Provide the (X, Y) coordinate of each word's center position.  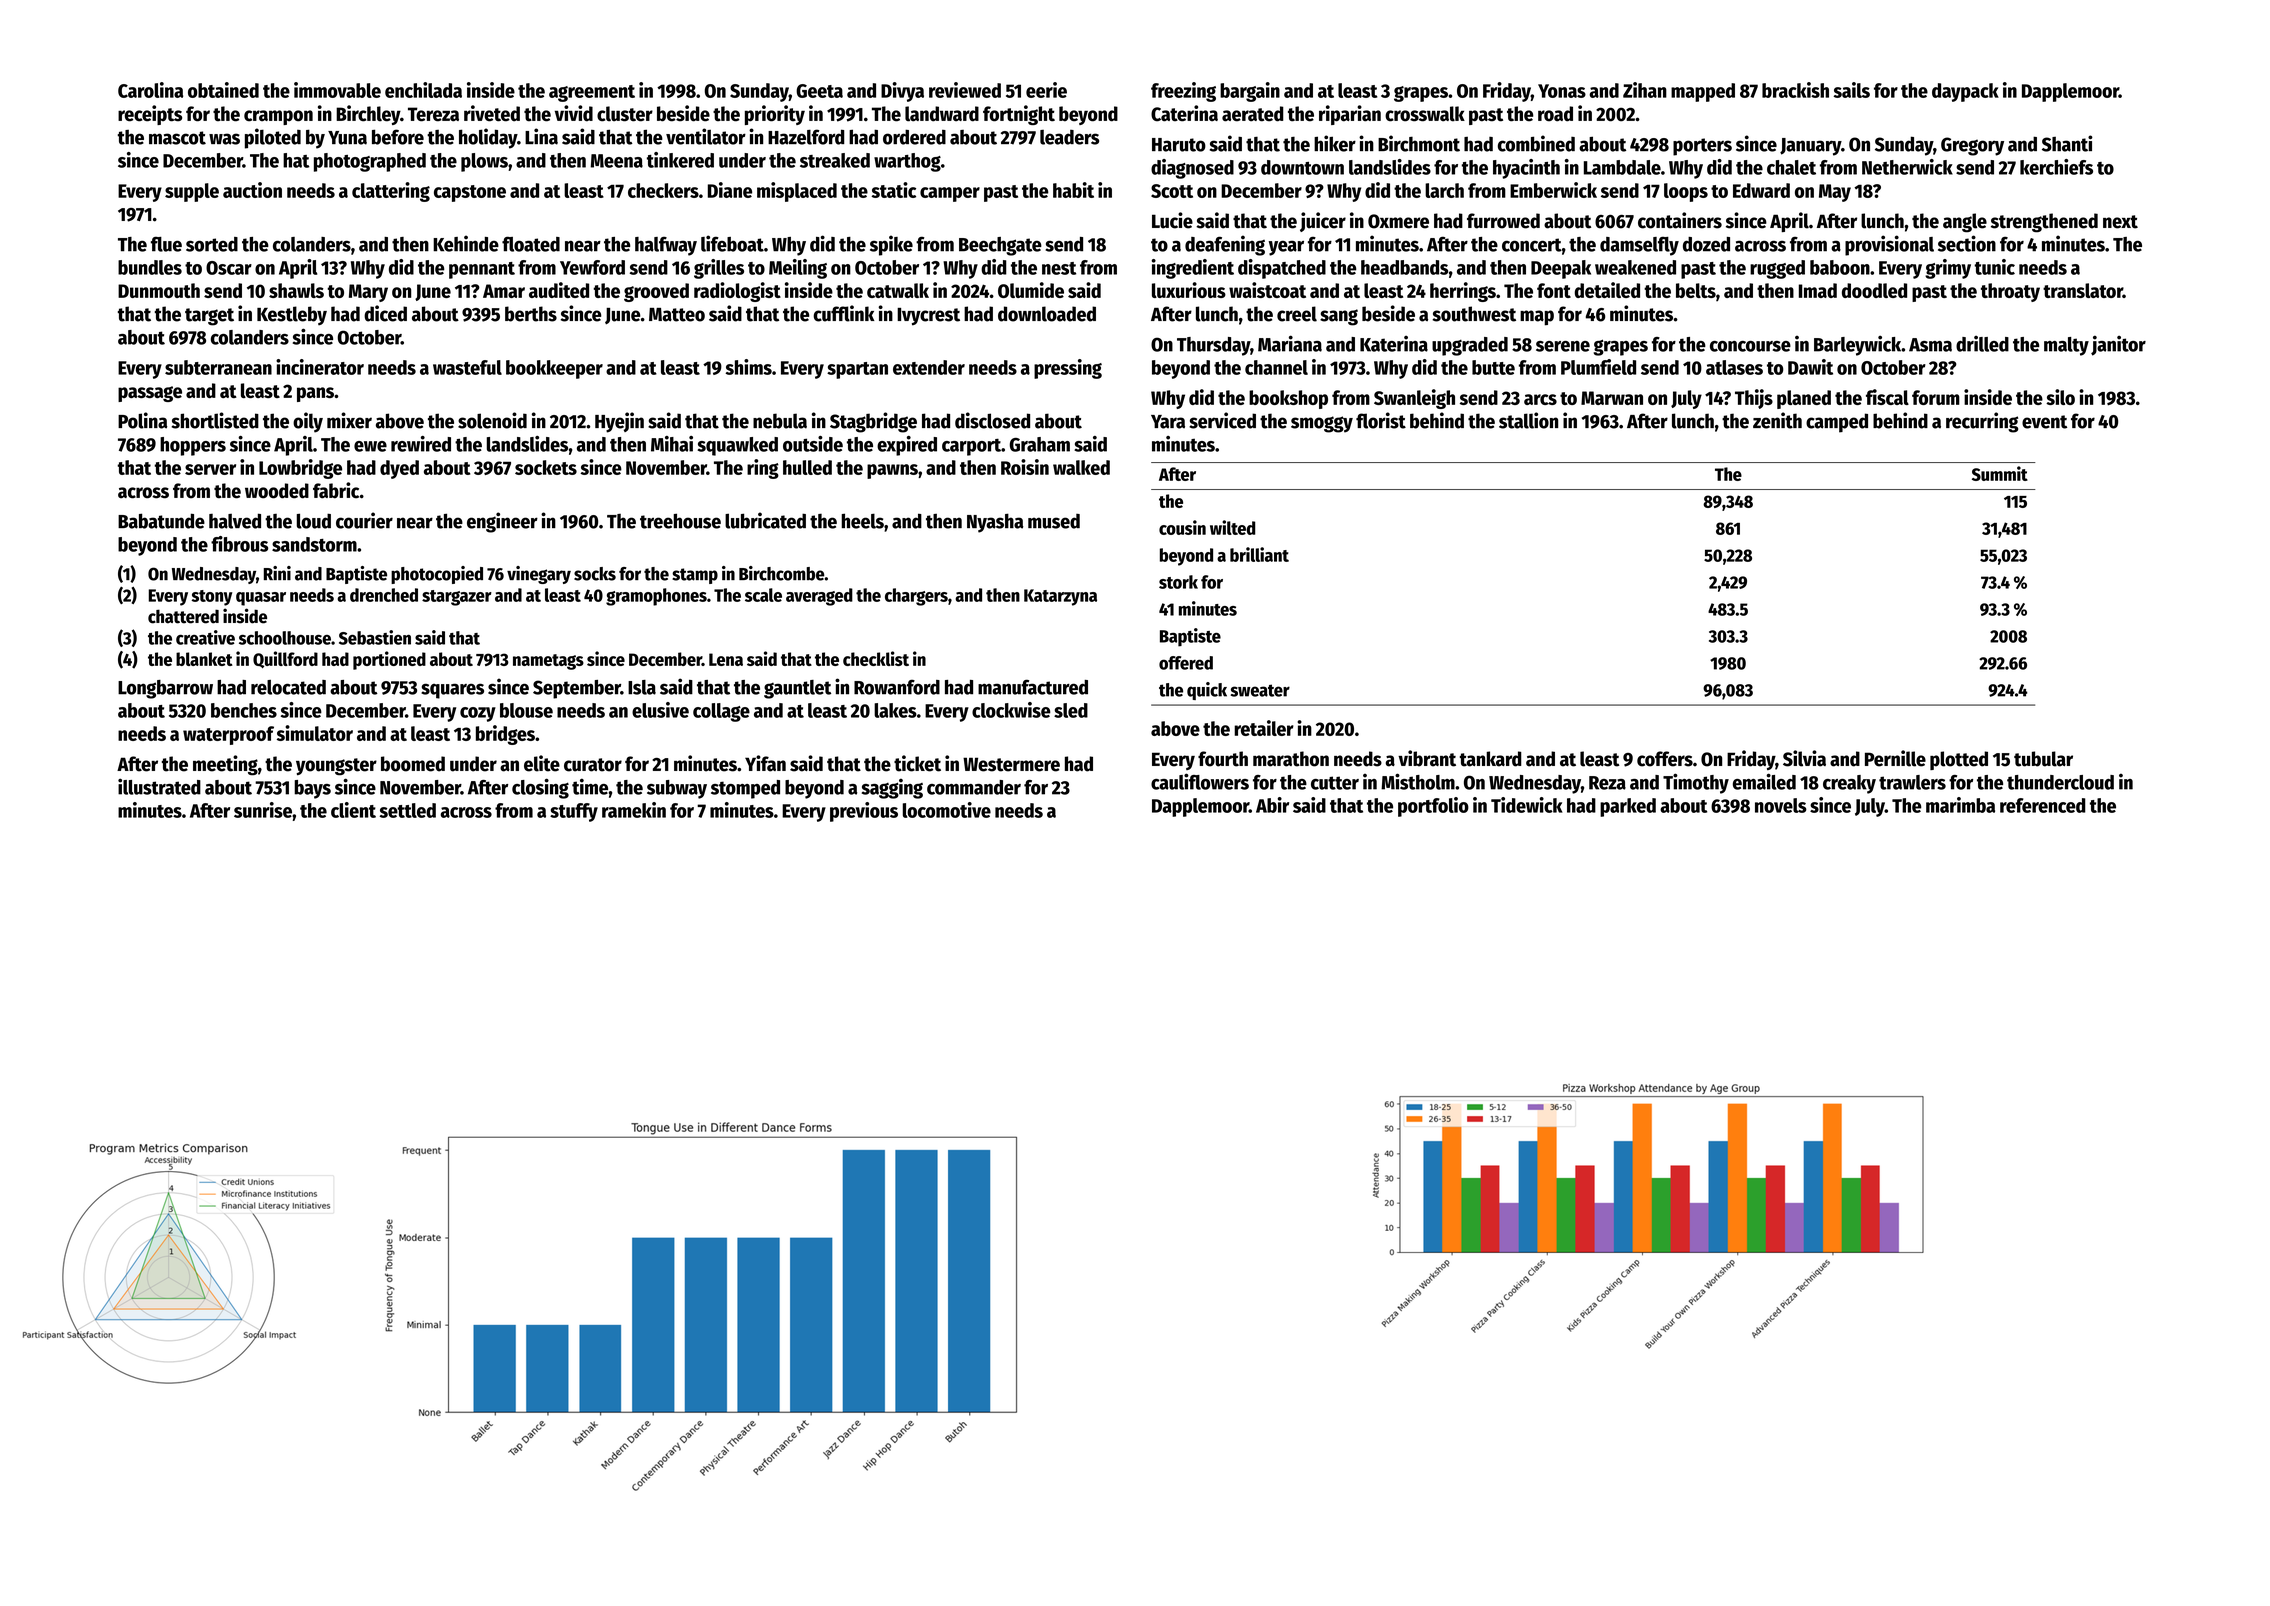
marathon (1291, 759)
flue (166, 244)
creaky (1849, 784)
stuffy (574, 812)
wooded (277, 491)
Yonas (1562, 91)
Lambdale (1622, 167)
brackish (1795, 90)
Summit (2000, 473)
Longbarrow (165, 689)
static (893, 190)
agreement (592, 93)
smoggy (1322, 424)
